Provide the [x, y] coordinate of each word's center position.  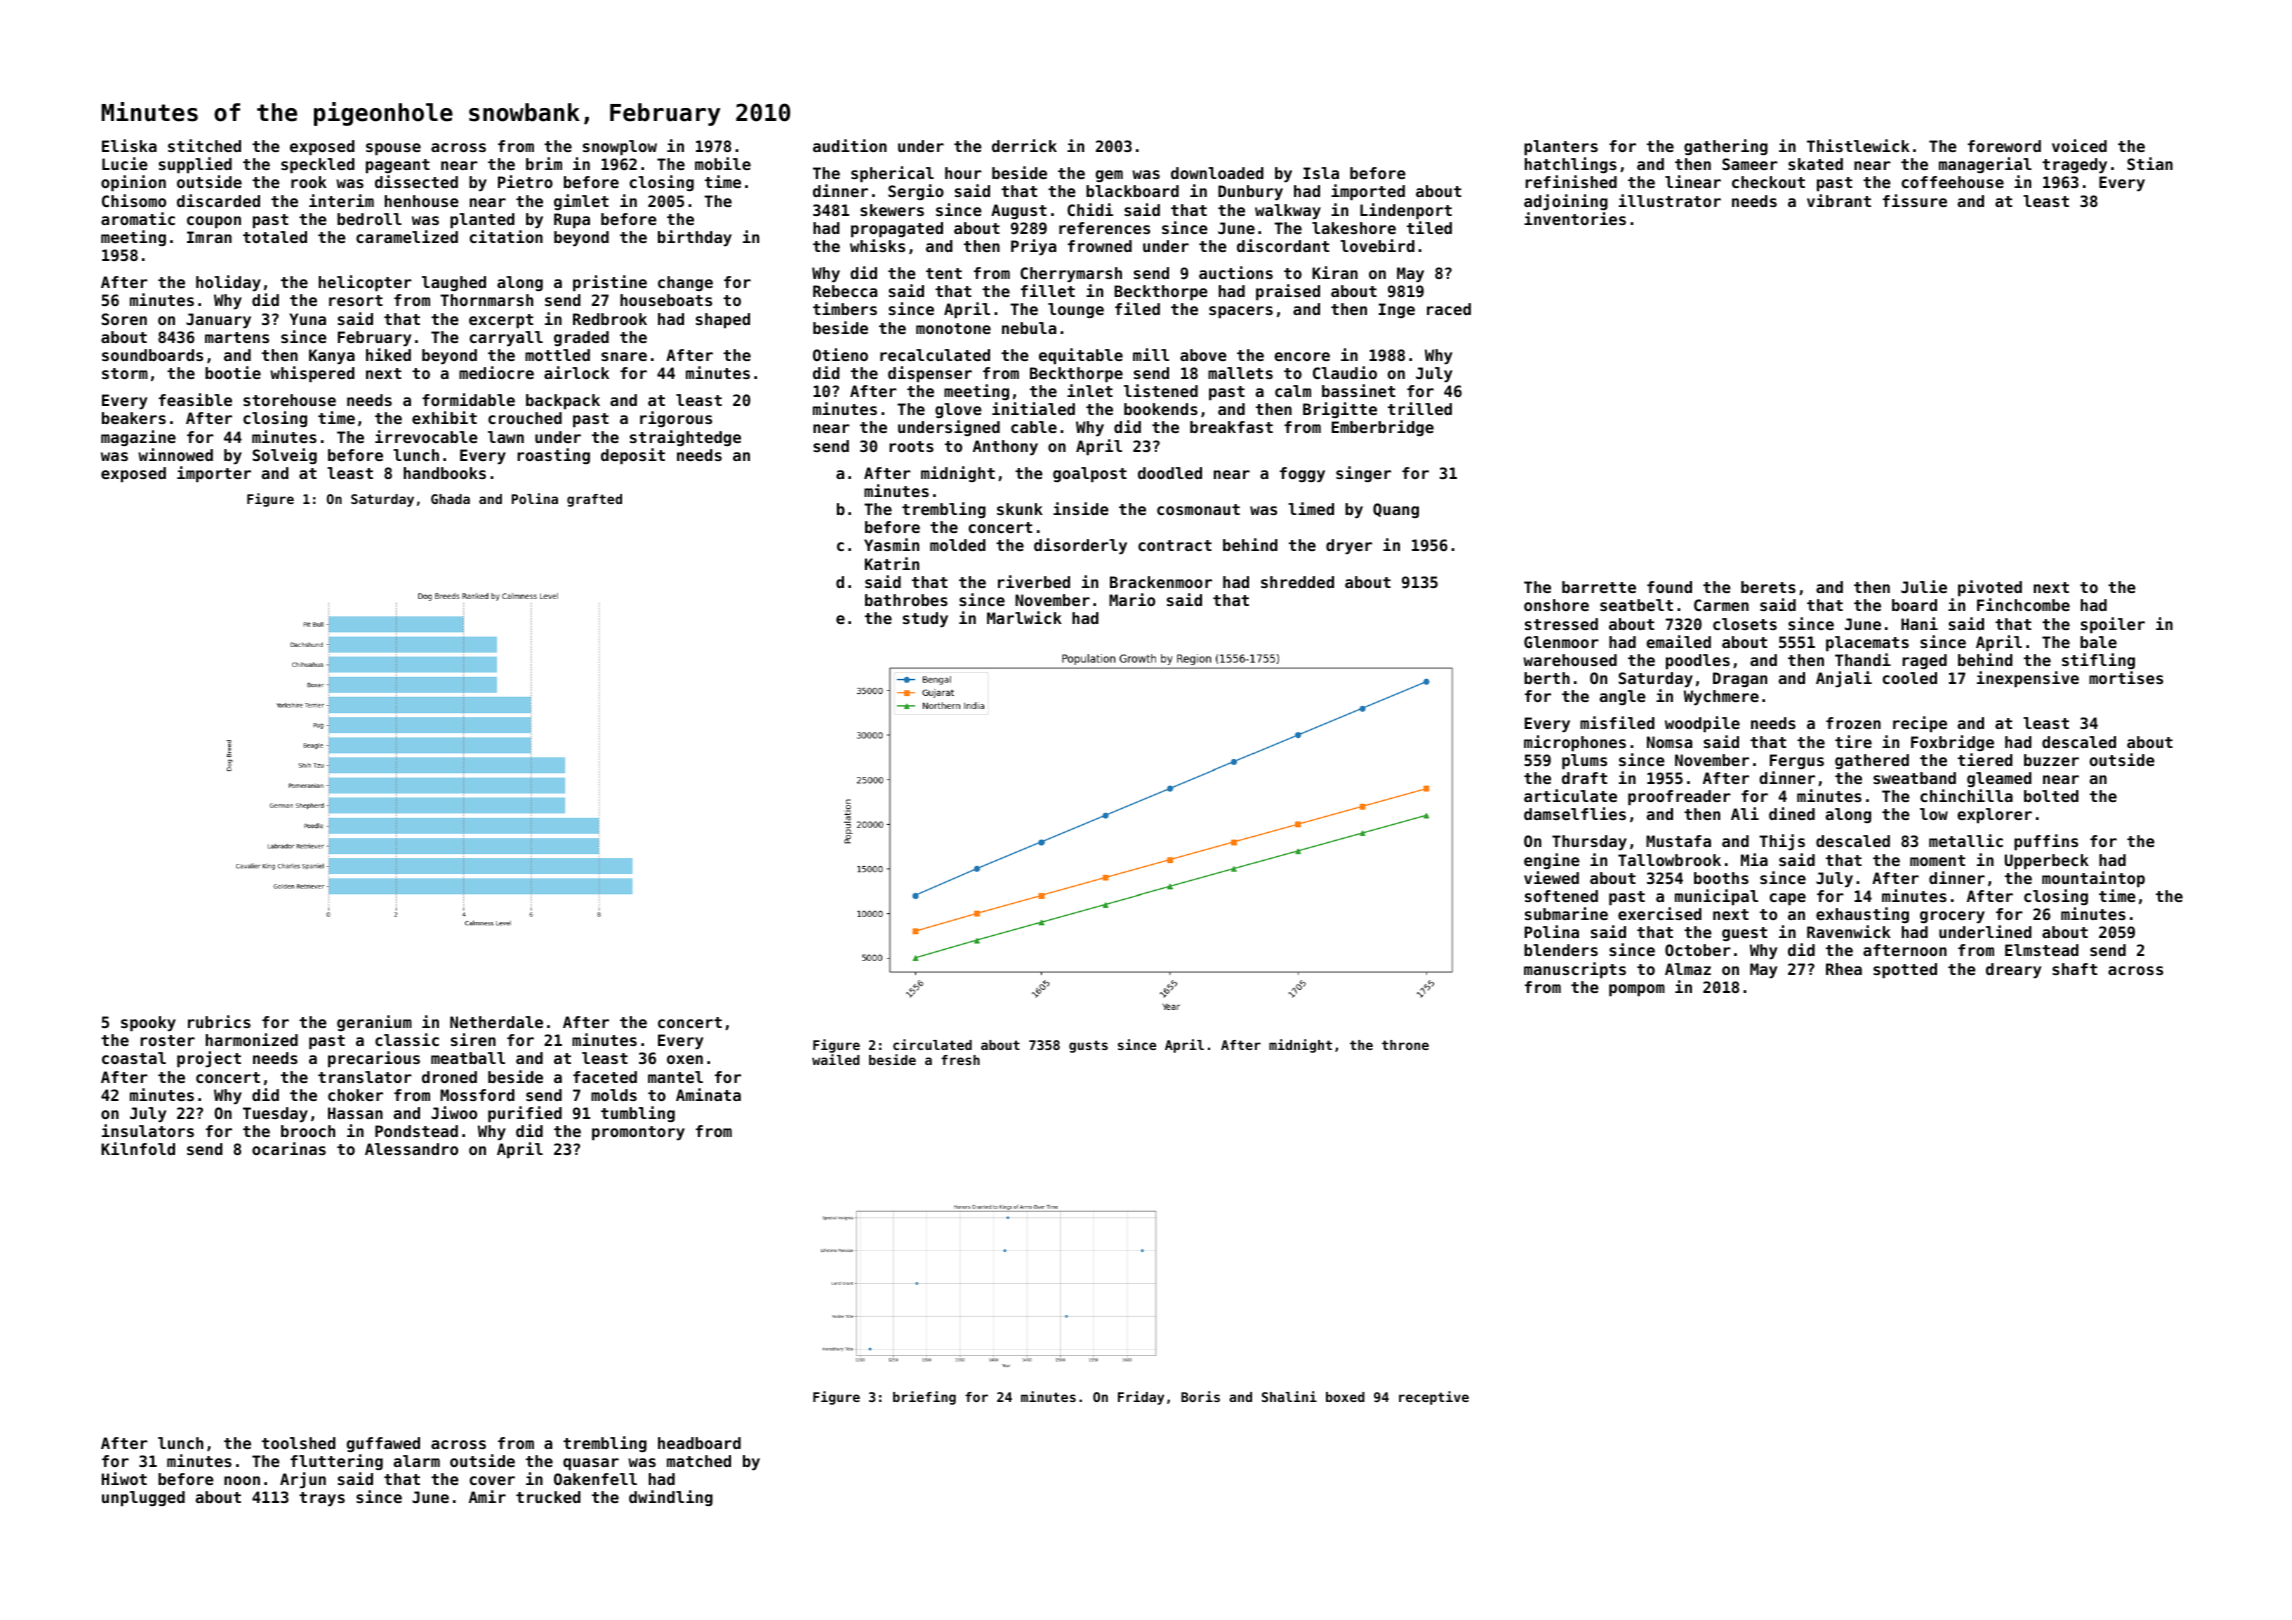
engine [1552, 861]
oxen [685, 1059]
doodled [1170, 473]
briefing [924, 1398]
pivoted [1990, 588]
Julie [1924, 586]
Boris [1200, 1396]
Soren [124, 319]
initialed [1033, 408]
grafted [594, 500]
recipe [1920, 724]
